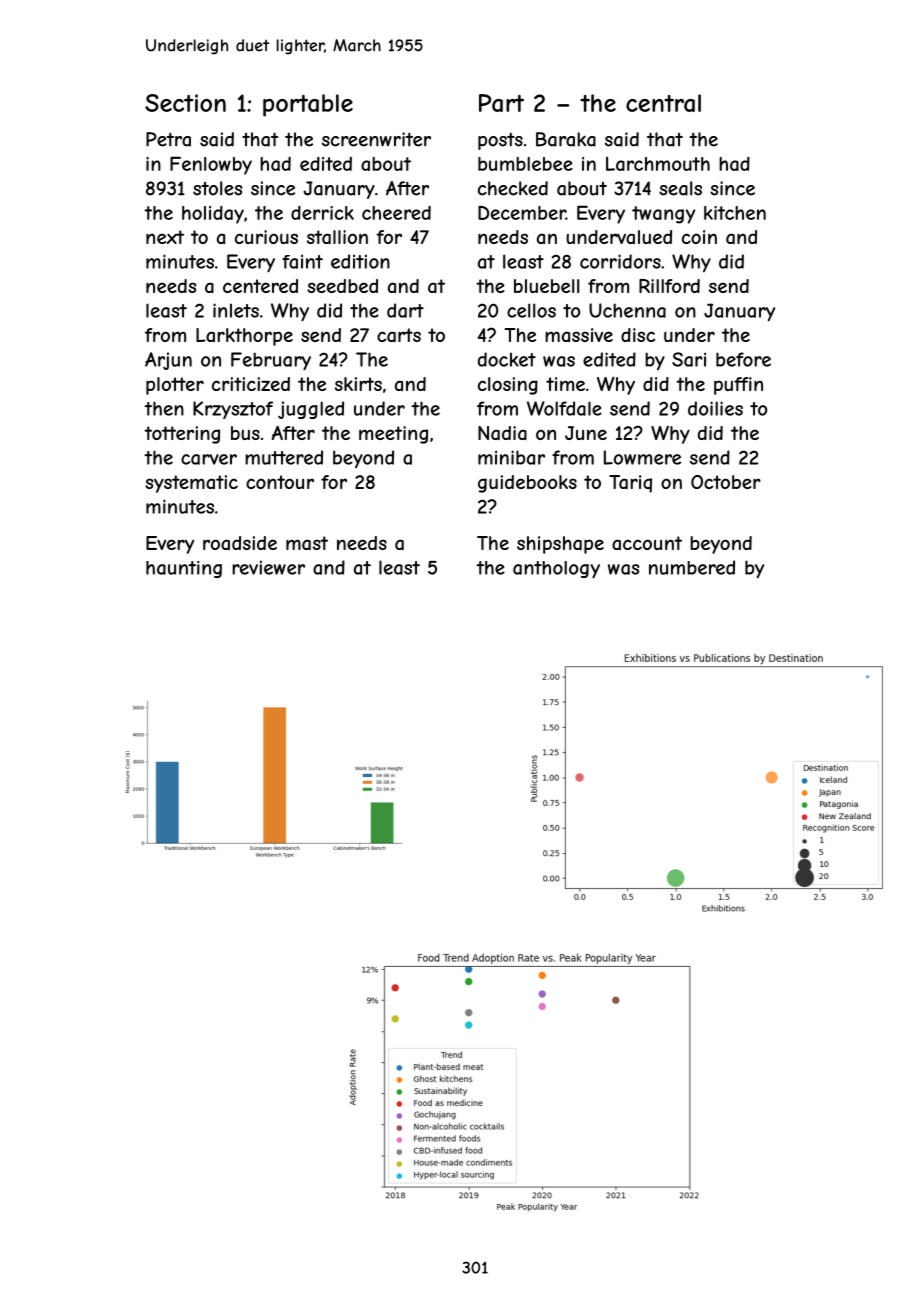  What do you see at coordinates (642, 457) in the screenshot?
I see `Lowmere` at bounding box center [642, 457].
